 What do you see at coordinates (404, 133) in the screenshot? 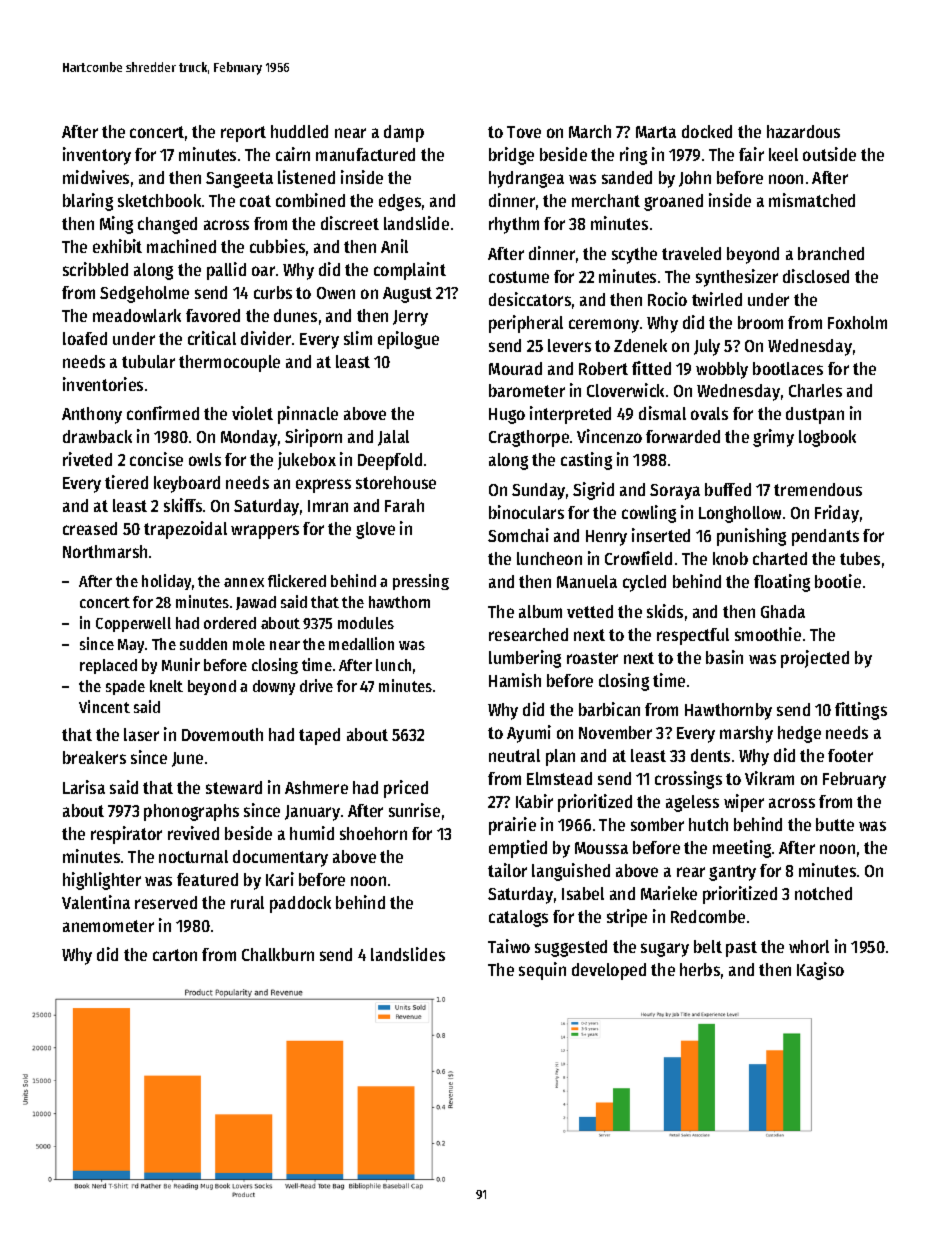
I see `damp` at bounding box center [404, 133].
